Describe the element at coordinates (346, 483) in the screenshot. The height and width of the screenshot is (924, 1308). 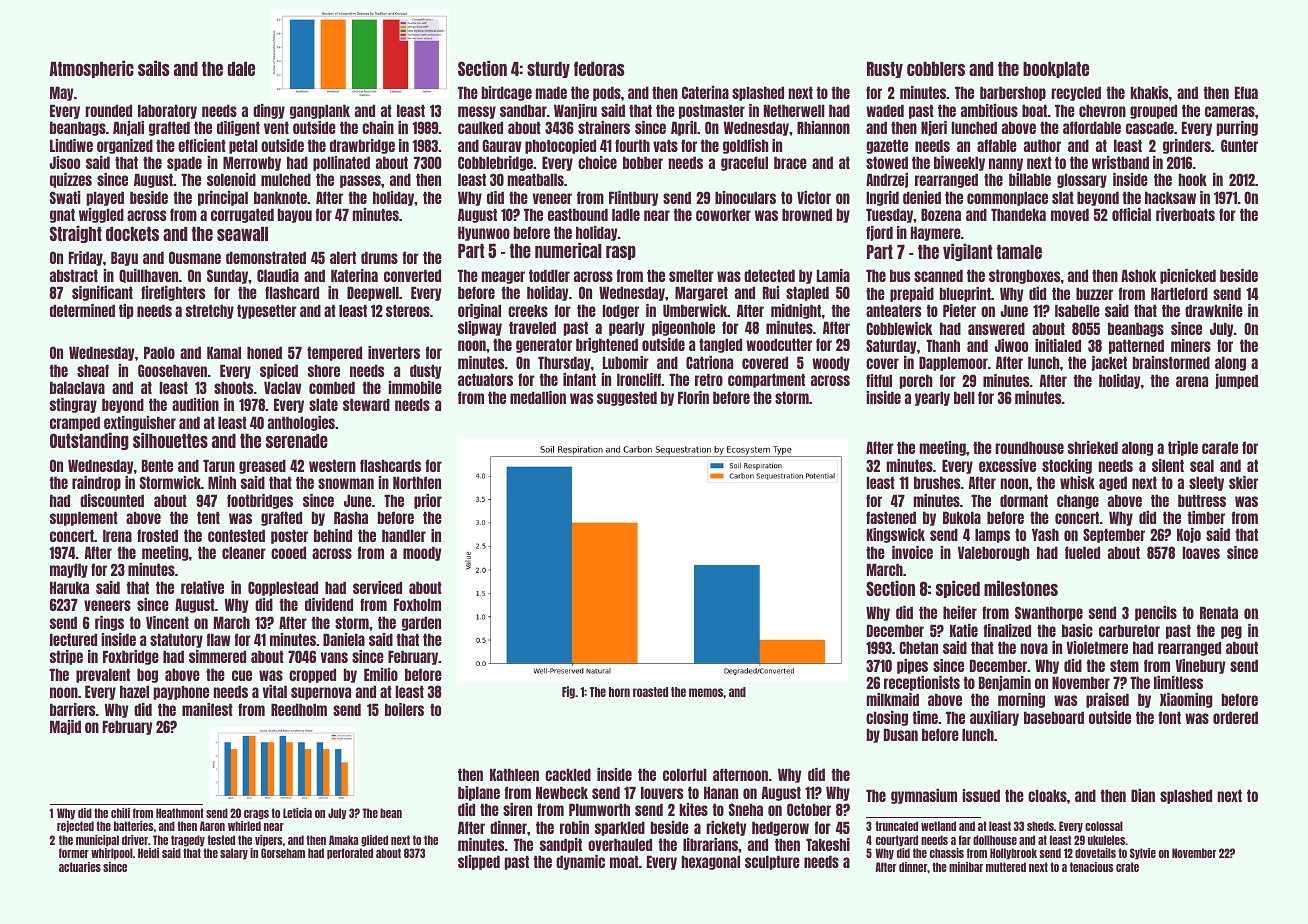
I see `snowman` at that location.
